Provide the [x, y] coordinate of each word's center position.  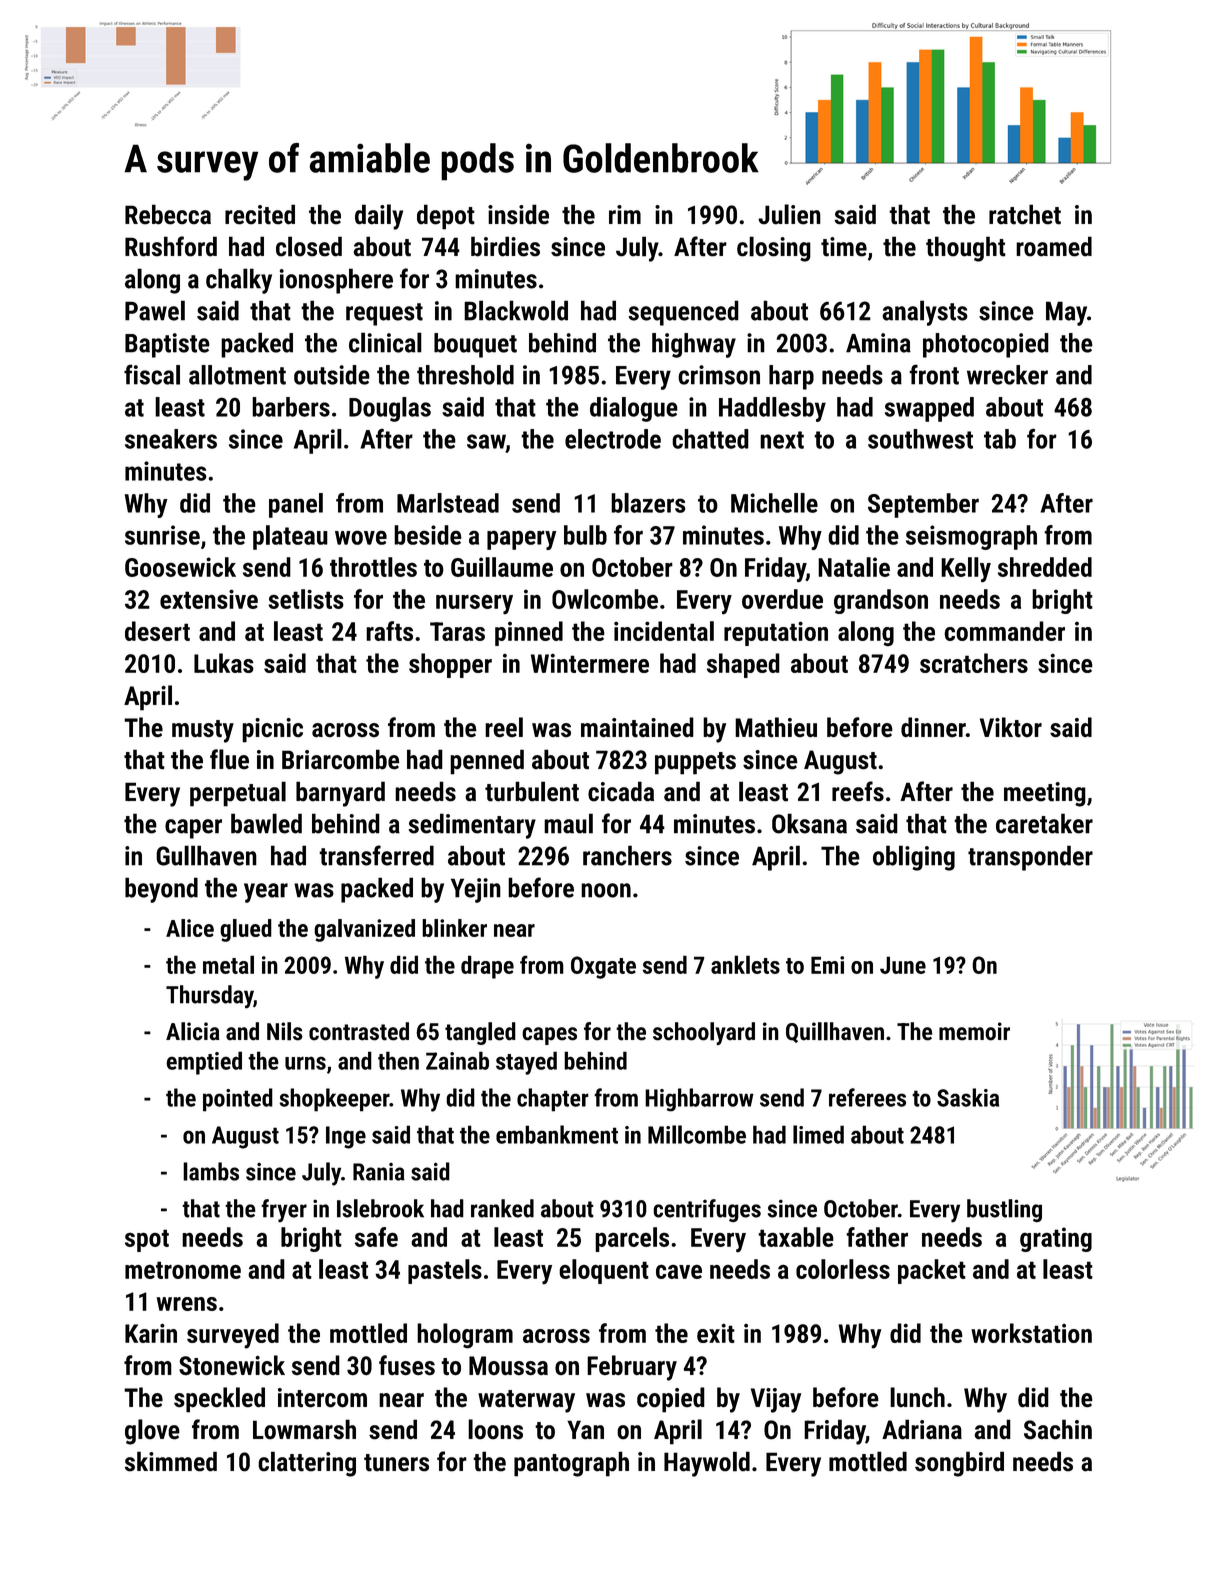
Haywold [707, 1464]
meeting [1045, 794]
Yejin [476, 890]
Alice [190, 928]
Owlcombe [605, 599]
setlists [306, 599]
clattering [307, 1464]
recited [260, 214]
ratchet [1025, 214]
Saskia [968, 1097]
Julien [789, 214]
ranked [502, 1208]
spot [147, 1240]
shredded [1045, 567]
